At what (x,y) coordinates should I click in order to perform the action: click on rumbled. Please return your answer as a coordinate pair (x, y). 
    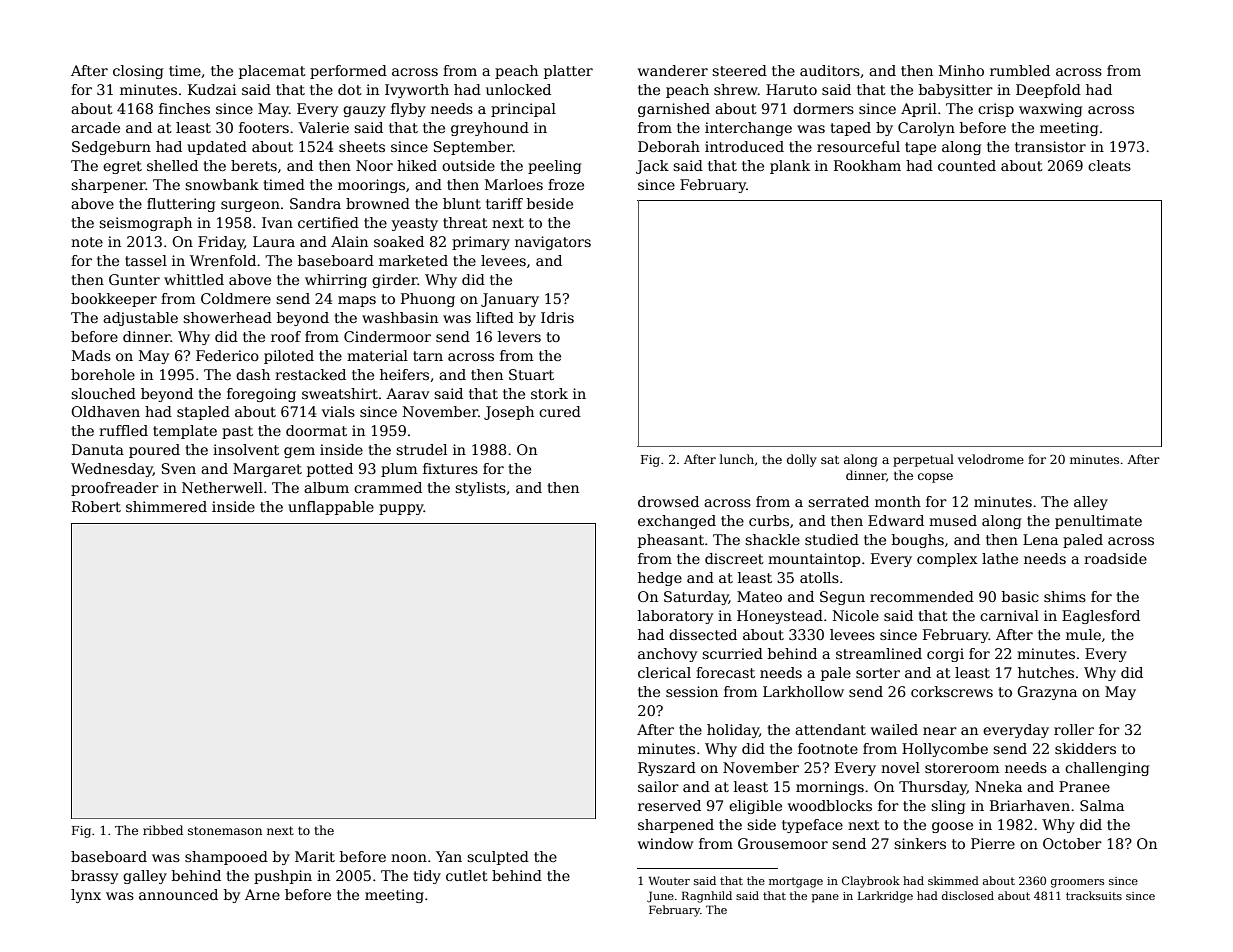
    Looking at the image, I should click on (1020, 70).
